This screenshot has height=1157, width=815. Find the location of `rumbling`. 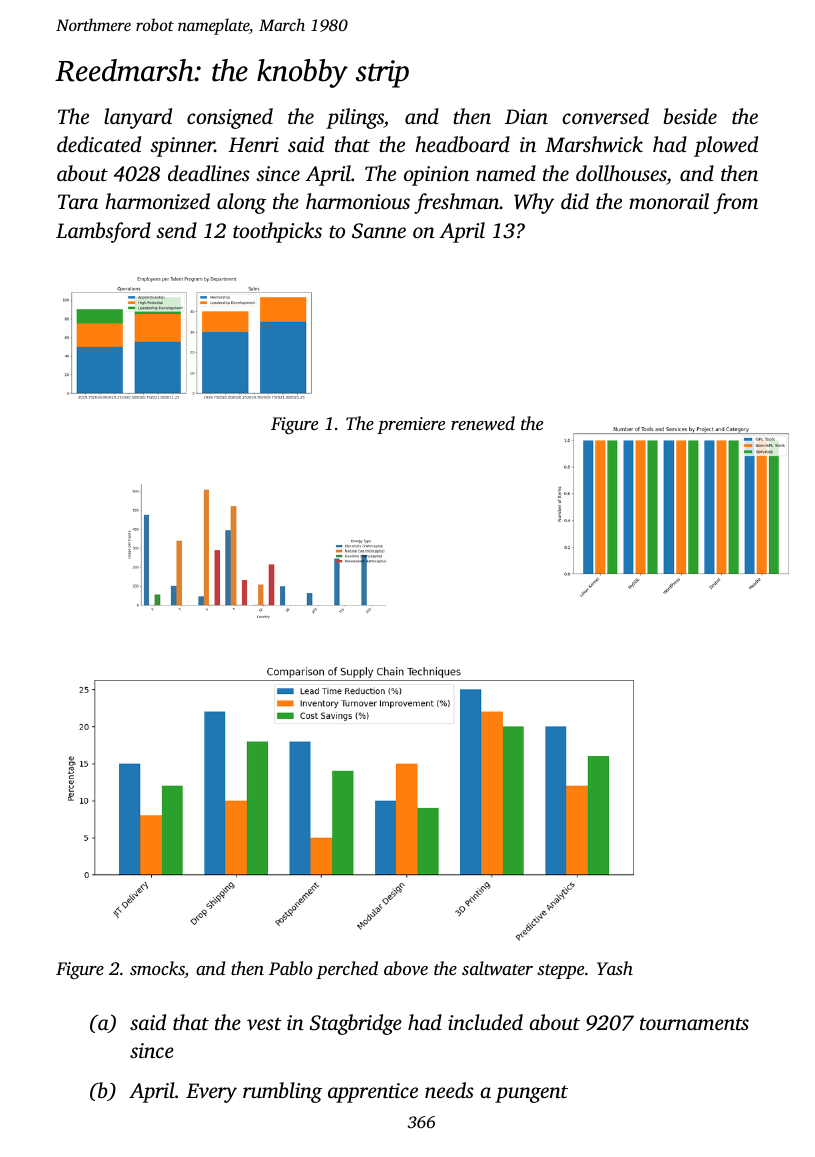

rumbling is located at coordinates (282, 1092).
